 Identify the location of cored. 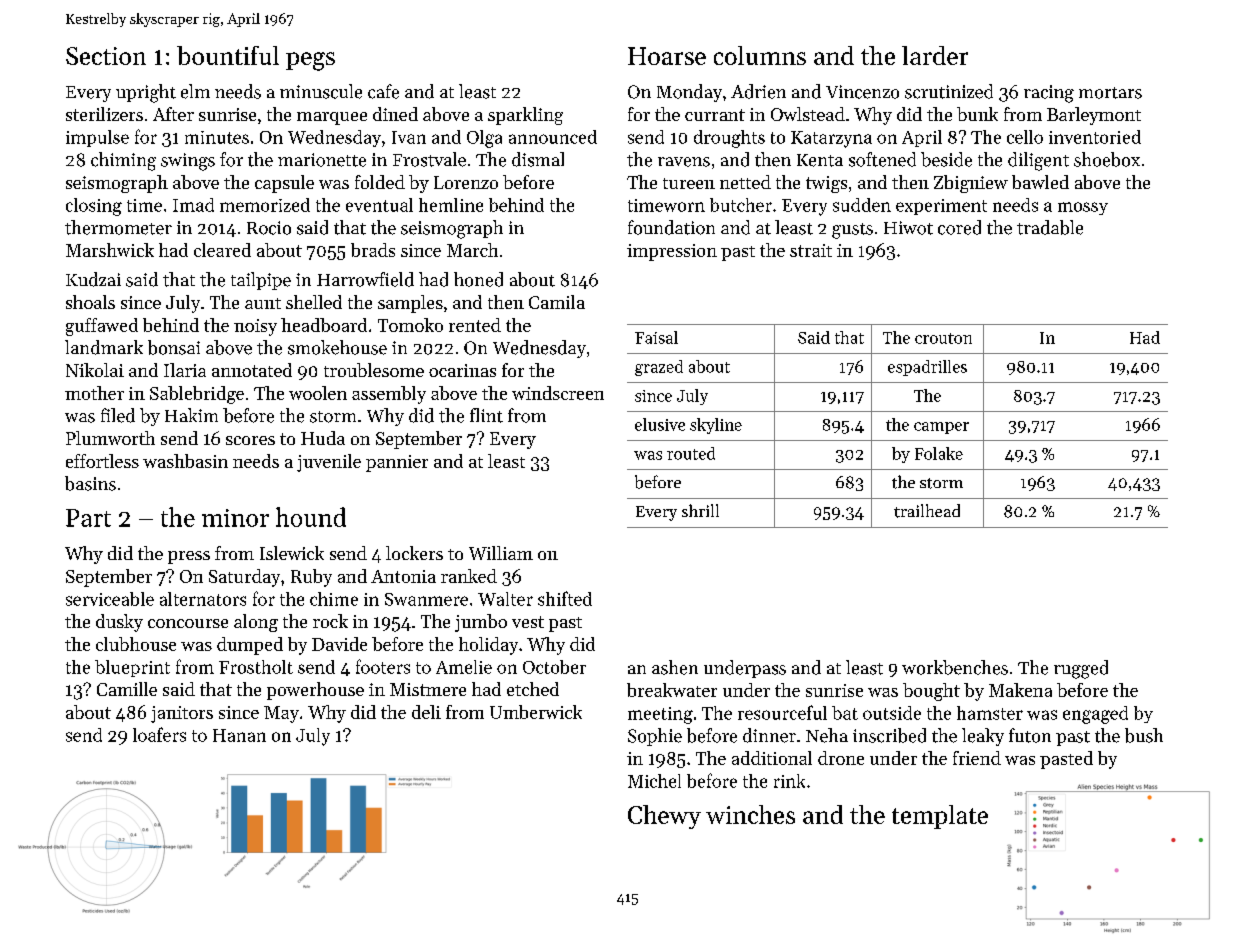
(959, 227).
